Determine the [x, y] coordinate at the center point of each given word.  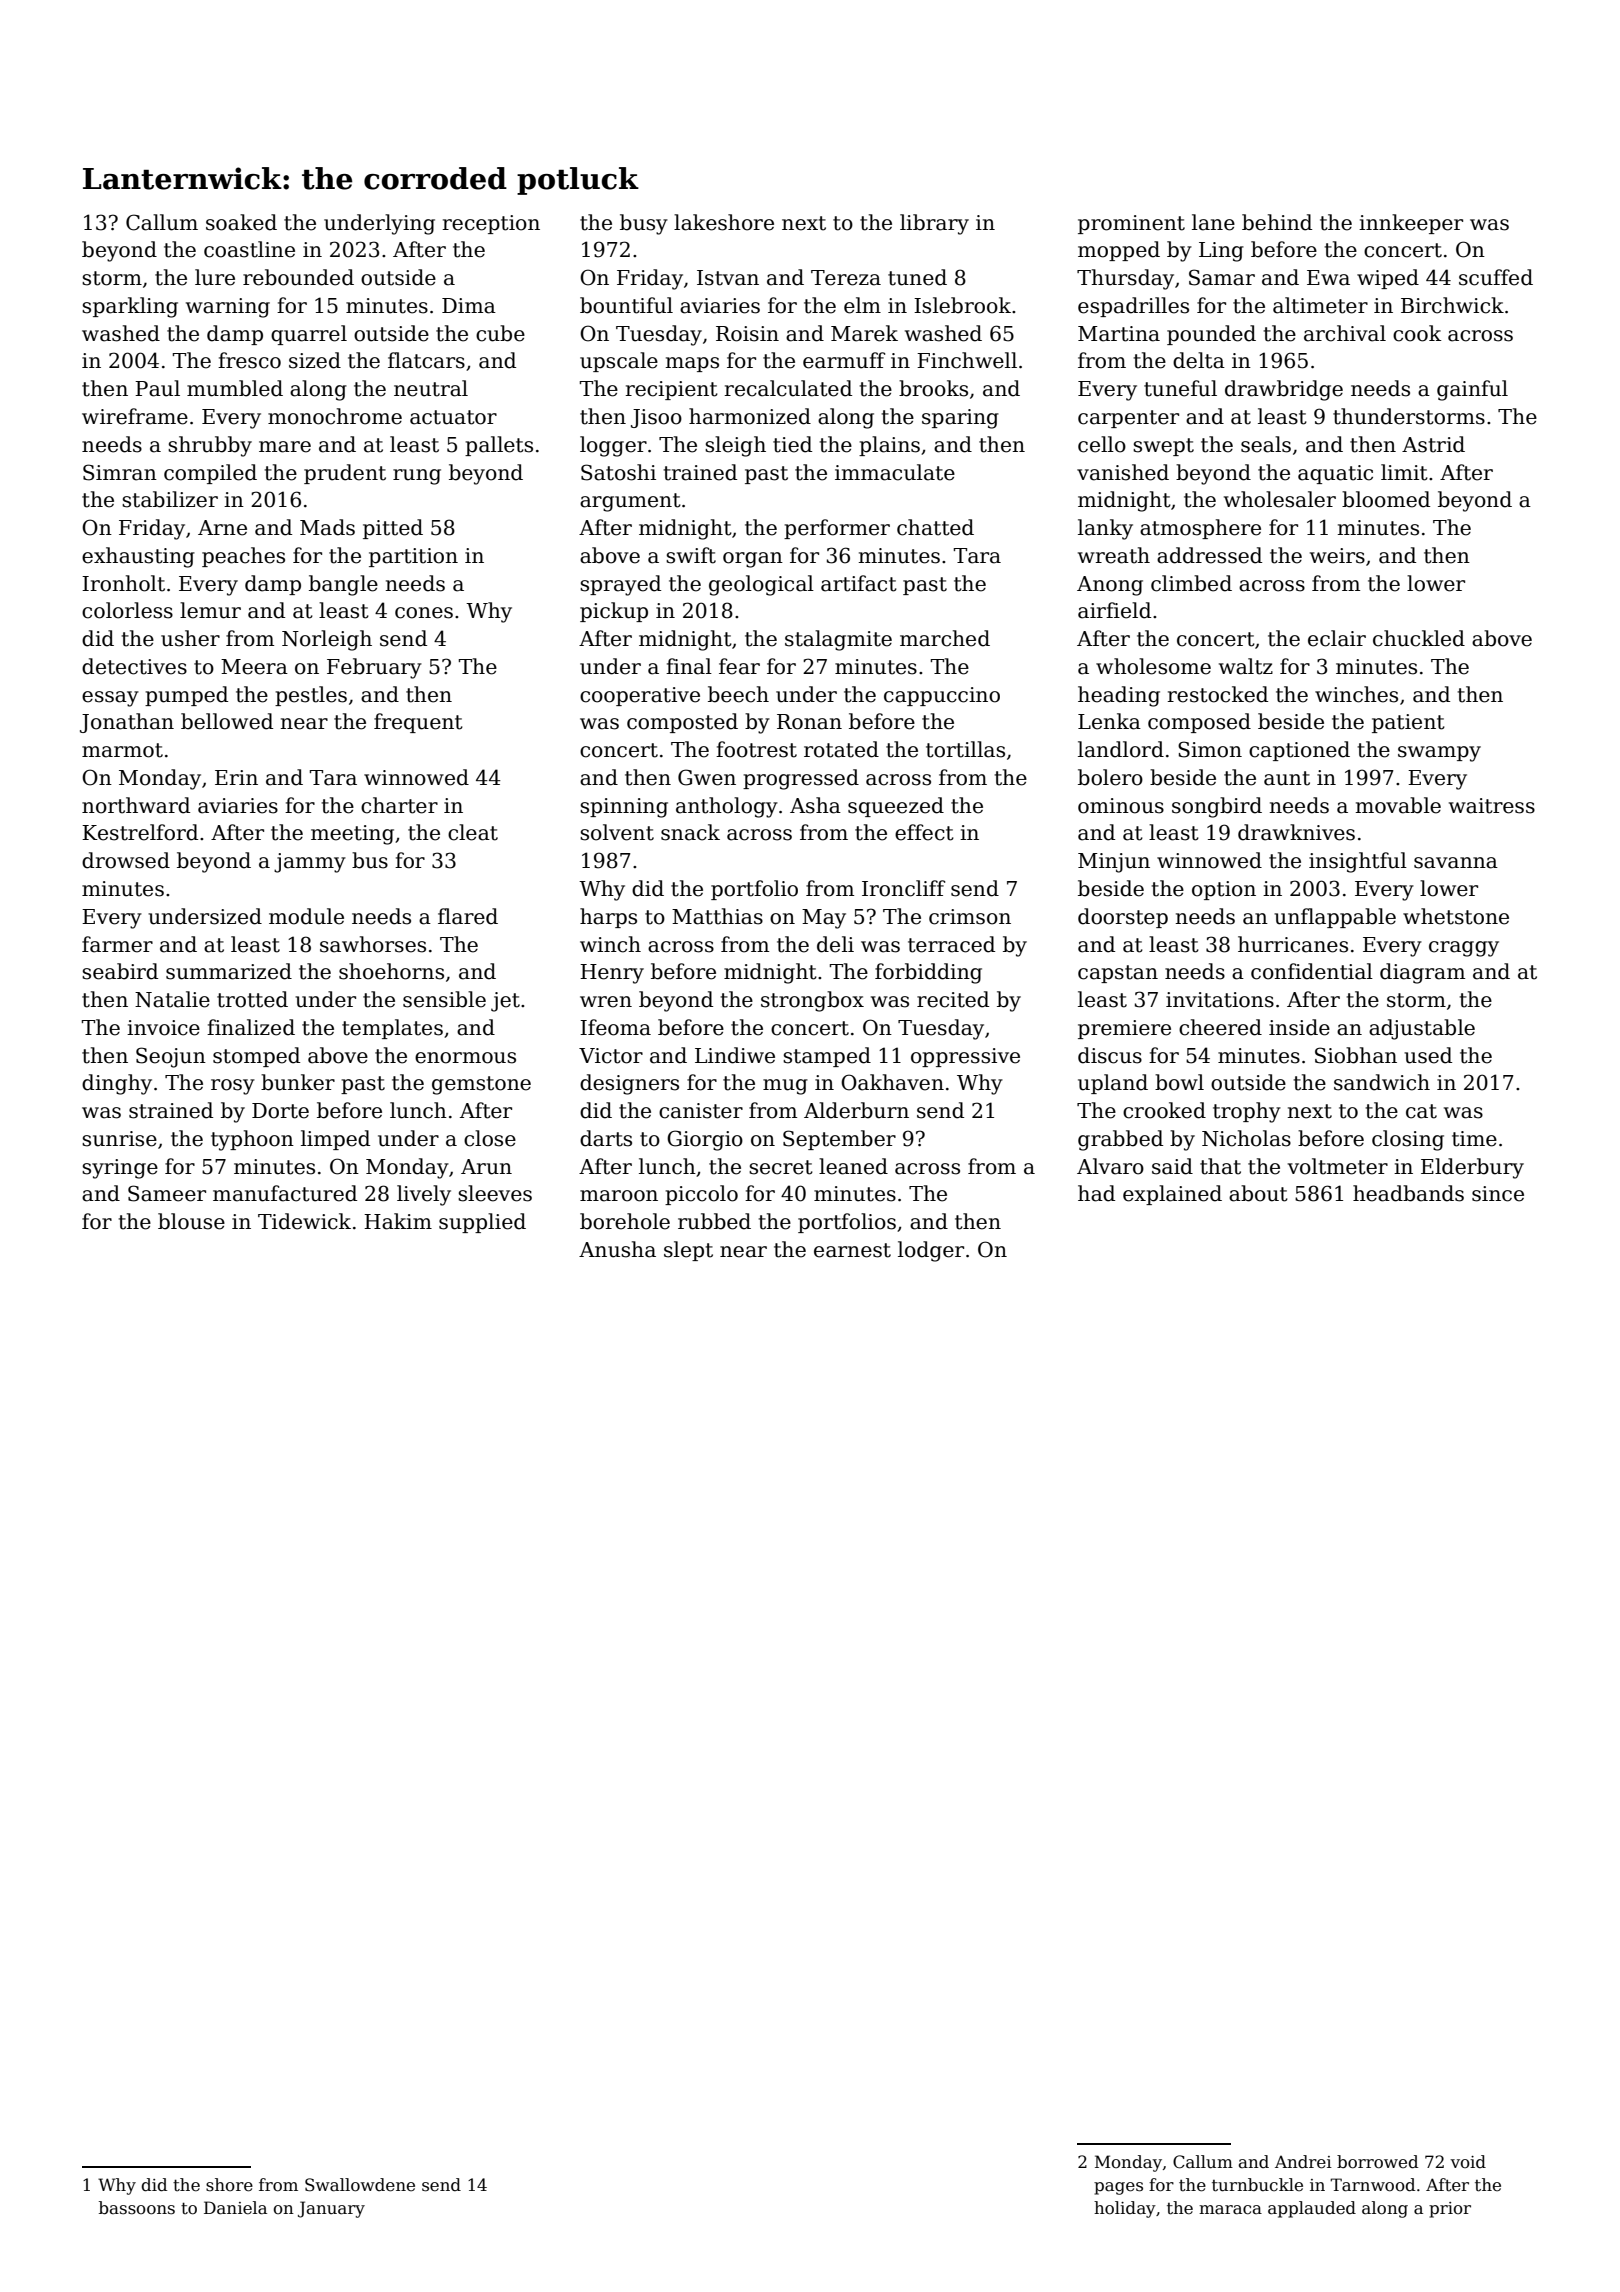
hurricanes [1293, 944]
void [1468, 2161]
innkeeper [1411, 224]
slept [688, 1251]
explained [1172, 1195]
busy [644, 224]
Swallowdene [360, 2185]
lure [215, 277]
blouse [191, 1221]
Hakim [398, 1221]
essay [110, 699]
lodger [931, 1251]
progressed [801, 779]
